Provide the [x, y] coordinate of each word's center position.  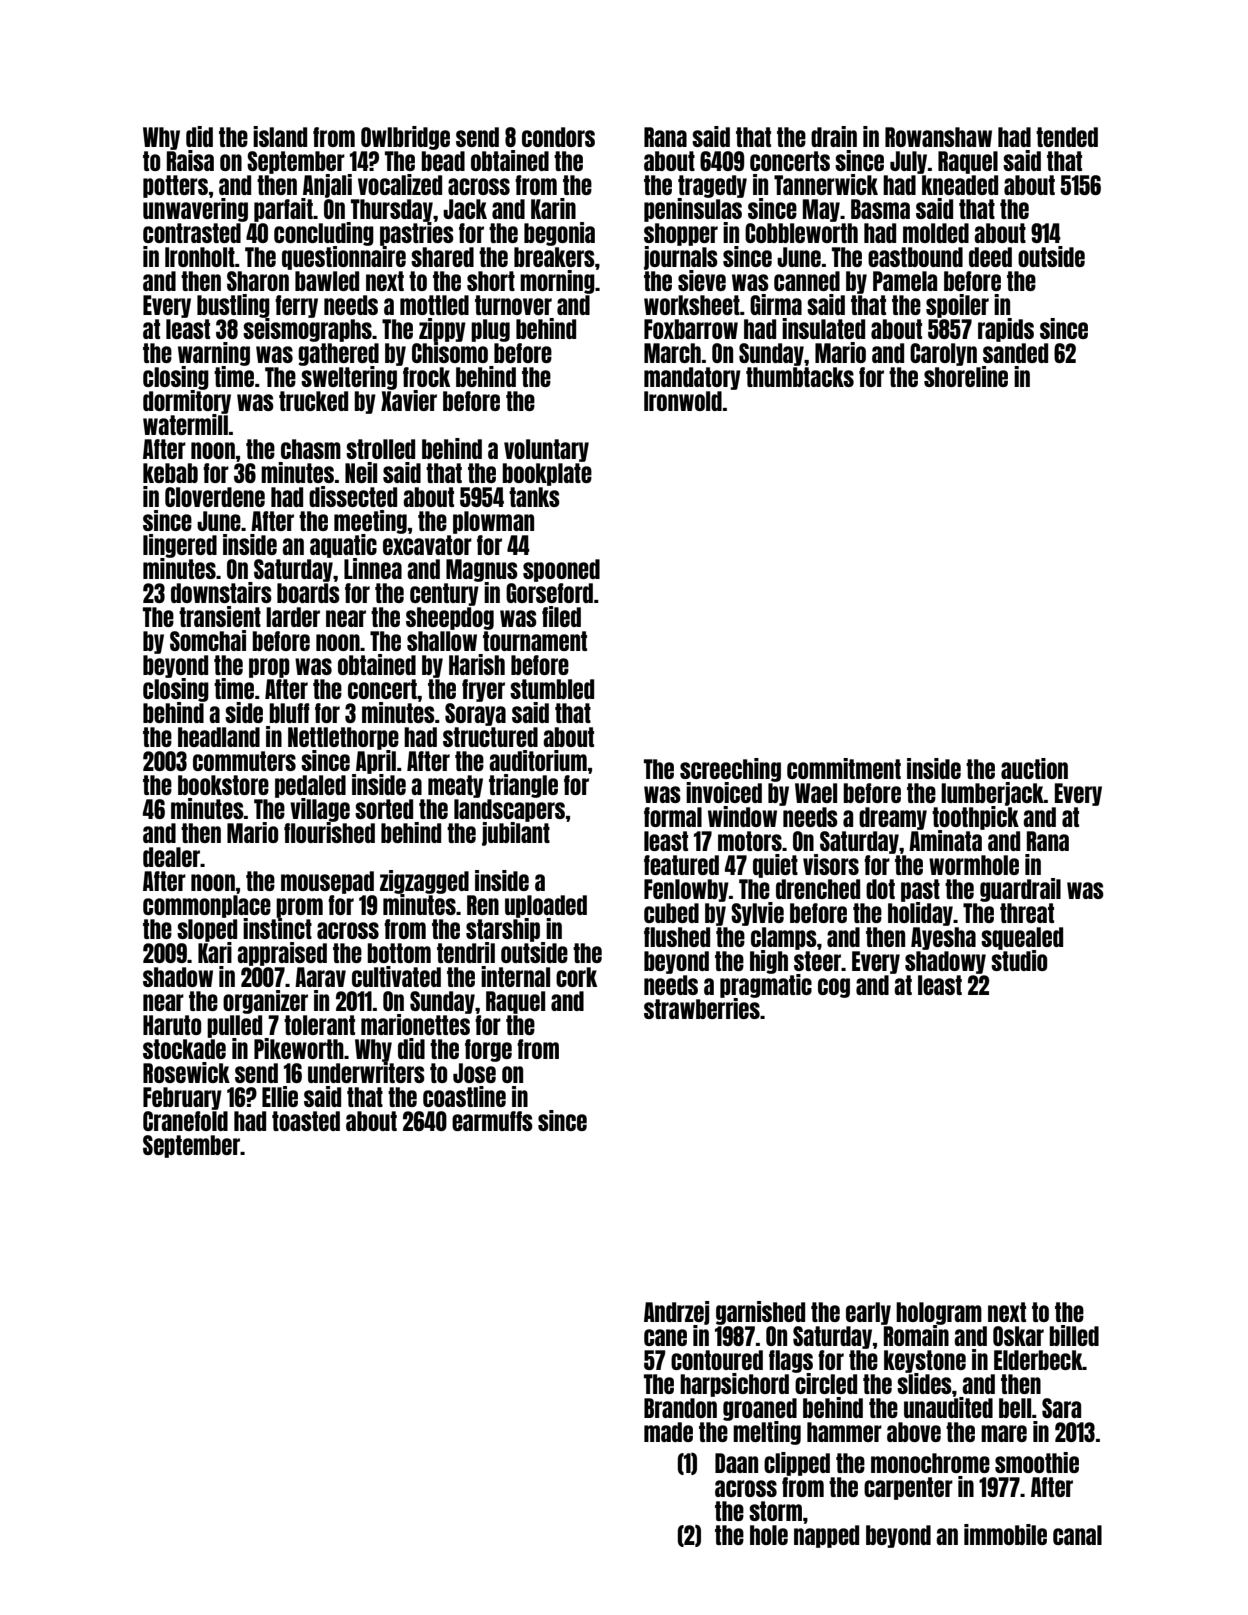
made [668, 1432]
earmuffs [492, 1121]
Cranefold [185, 1121]
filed [561, 616]
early [868, 1313]
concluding [324, 234]
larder [293, 617]
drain [834, 136]
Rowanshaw [938, 137]
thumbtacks [800, 377]
